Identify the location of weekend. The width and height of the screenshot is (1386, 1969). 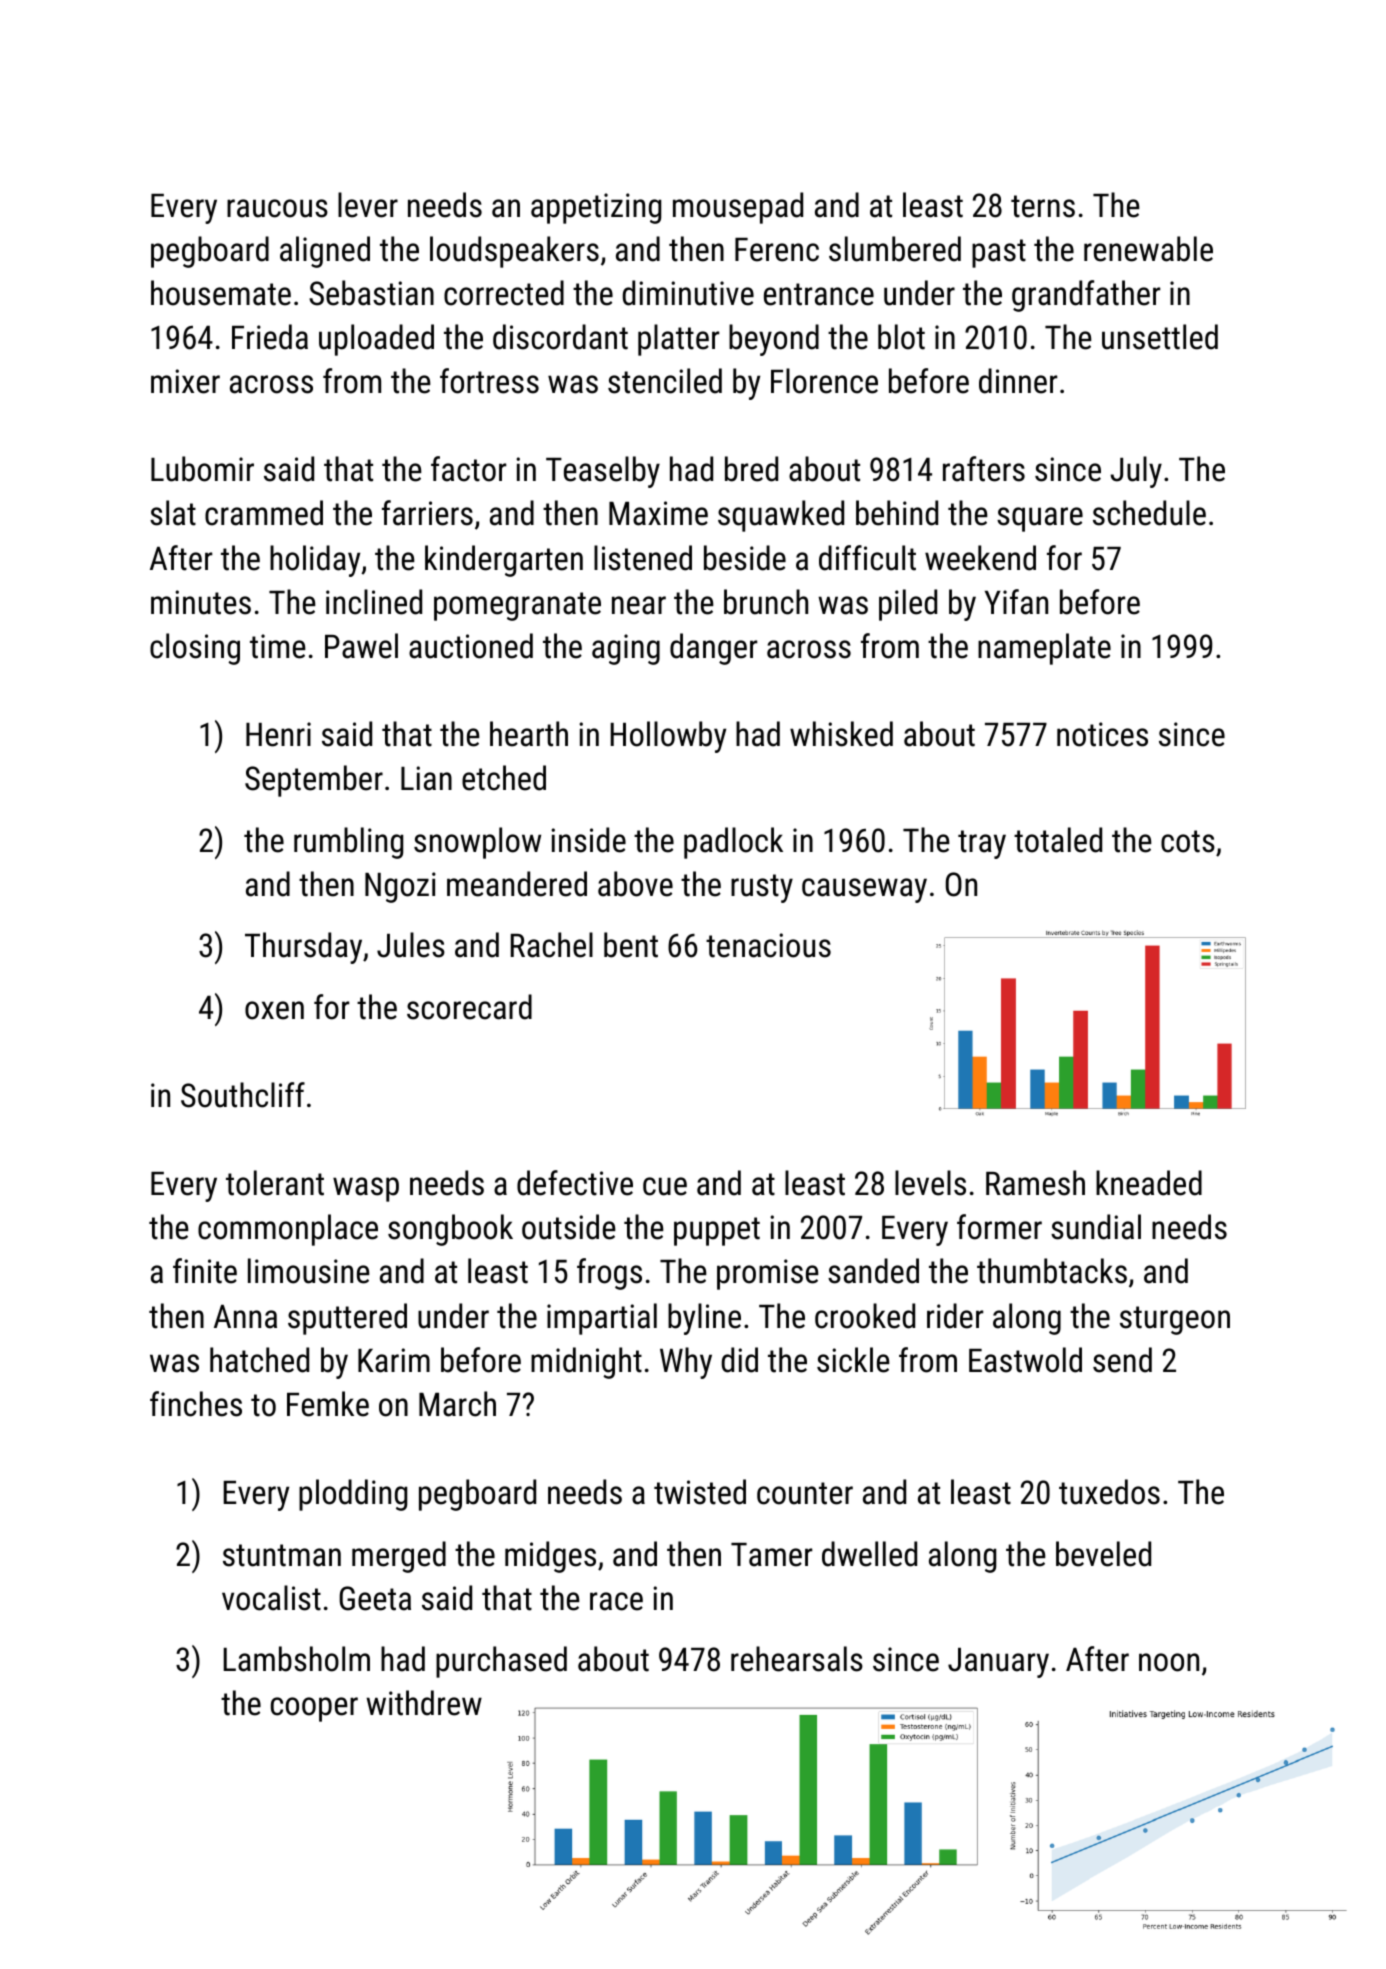
(980, 558).
